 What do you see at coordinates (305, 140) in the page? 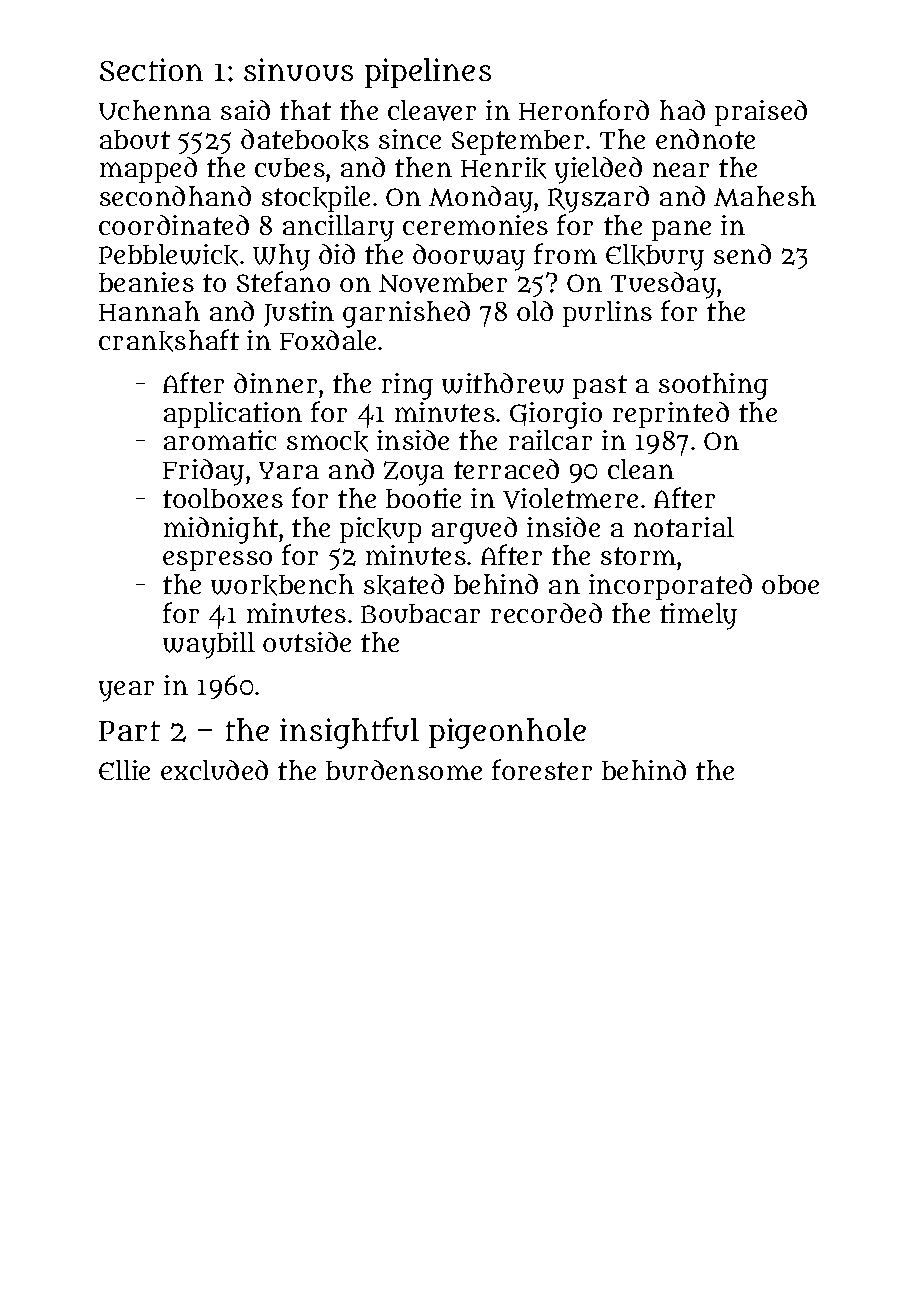
I see `datebooks` at bounding box center [305, 140].
